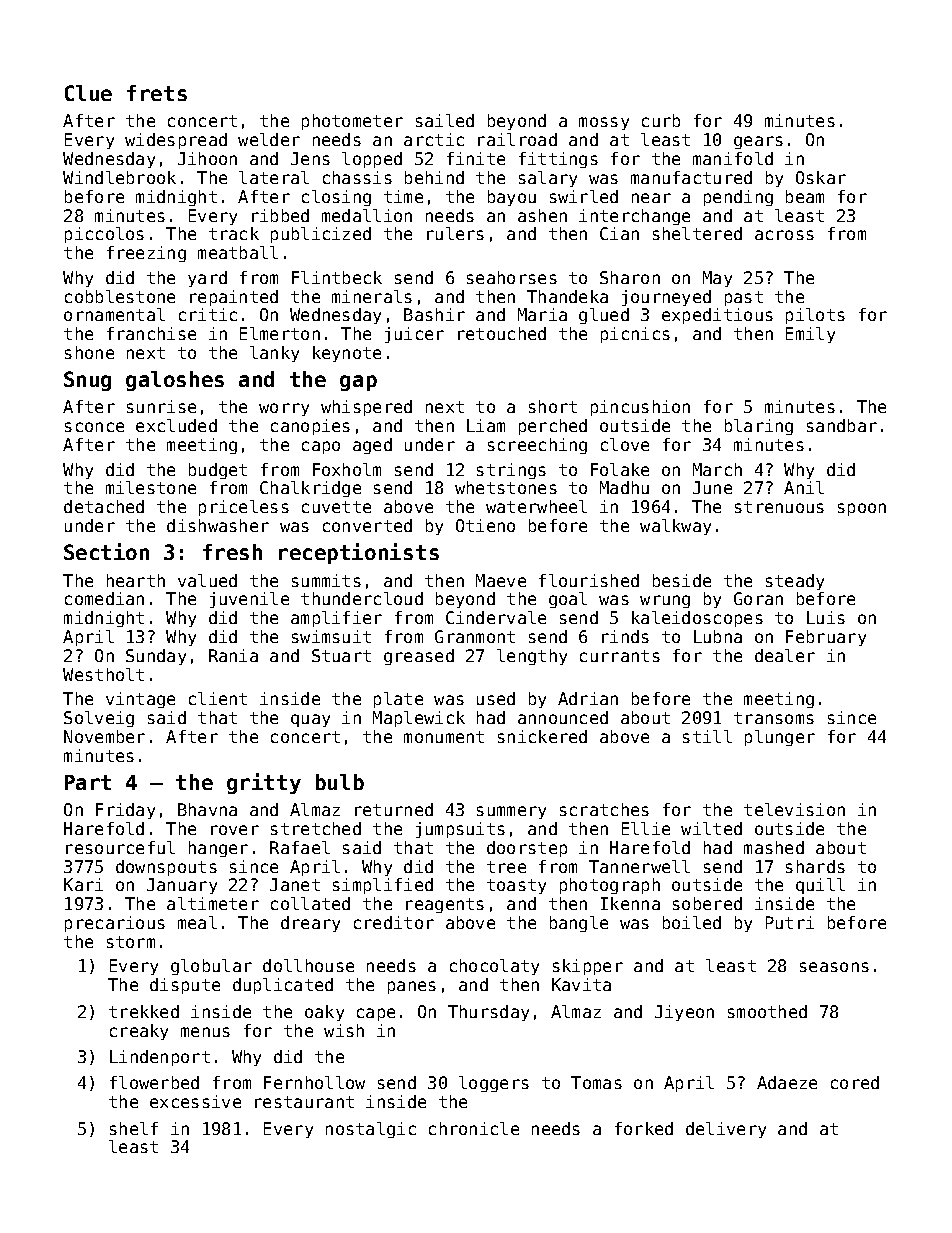 This screenshot has width=952, height=1233. What do you see at coordinates (347, 354) in the screenshot?
I see `keynote` at bounding box center [347, 354].
